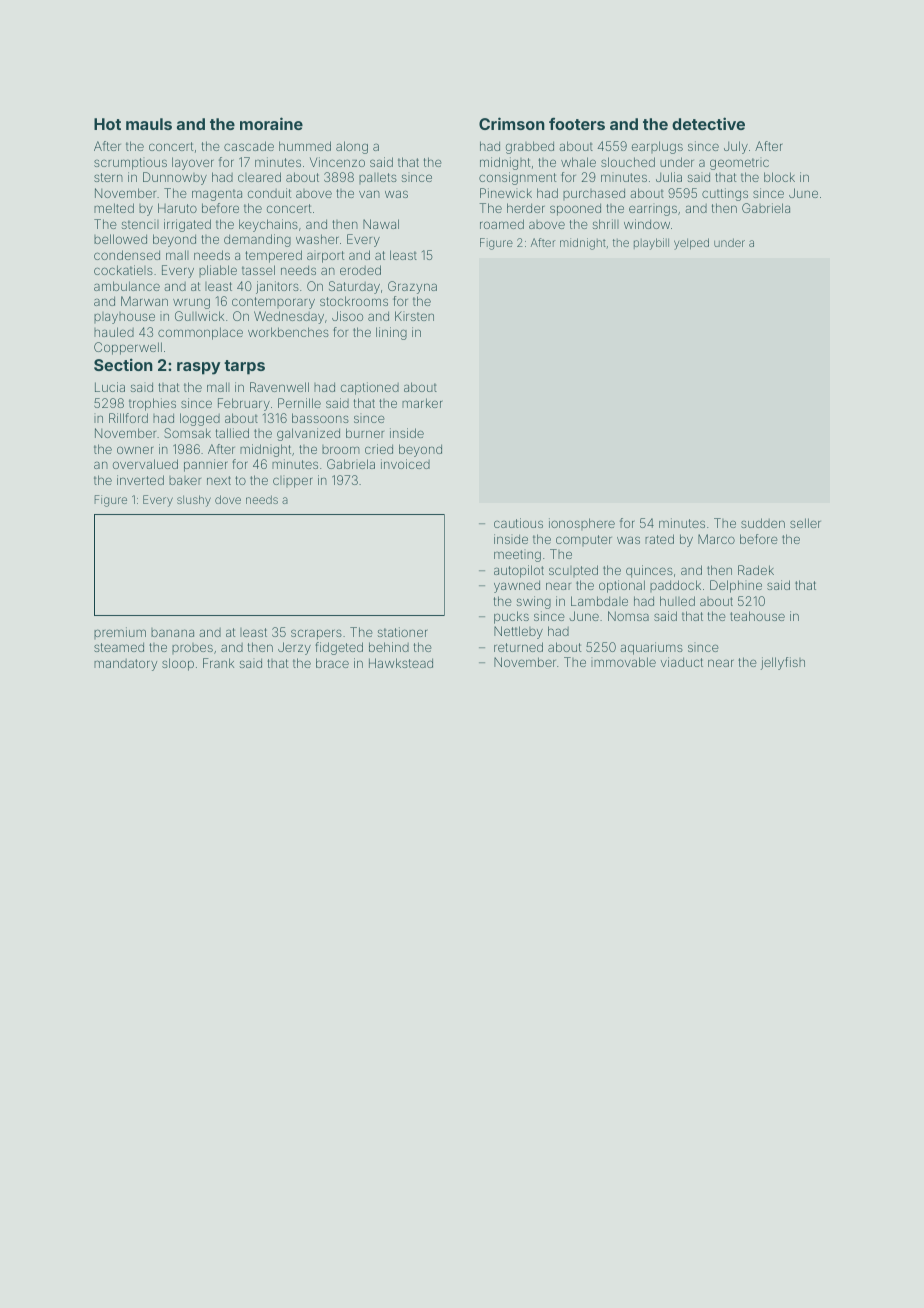 This screenshot has height=1308, width=924. Describe the element at coordinates (512, 123) in the screenshot. I see `Crimson` at that location.
